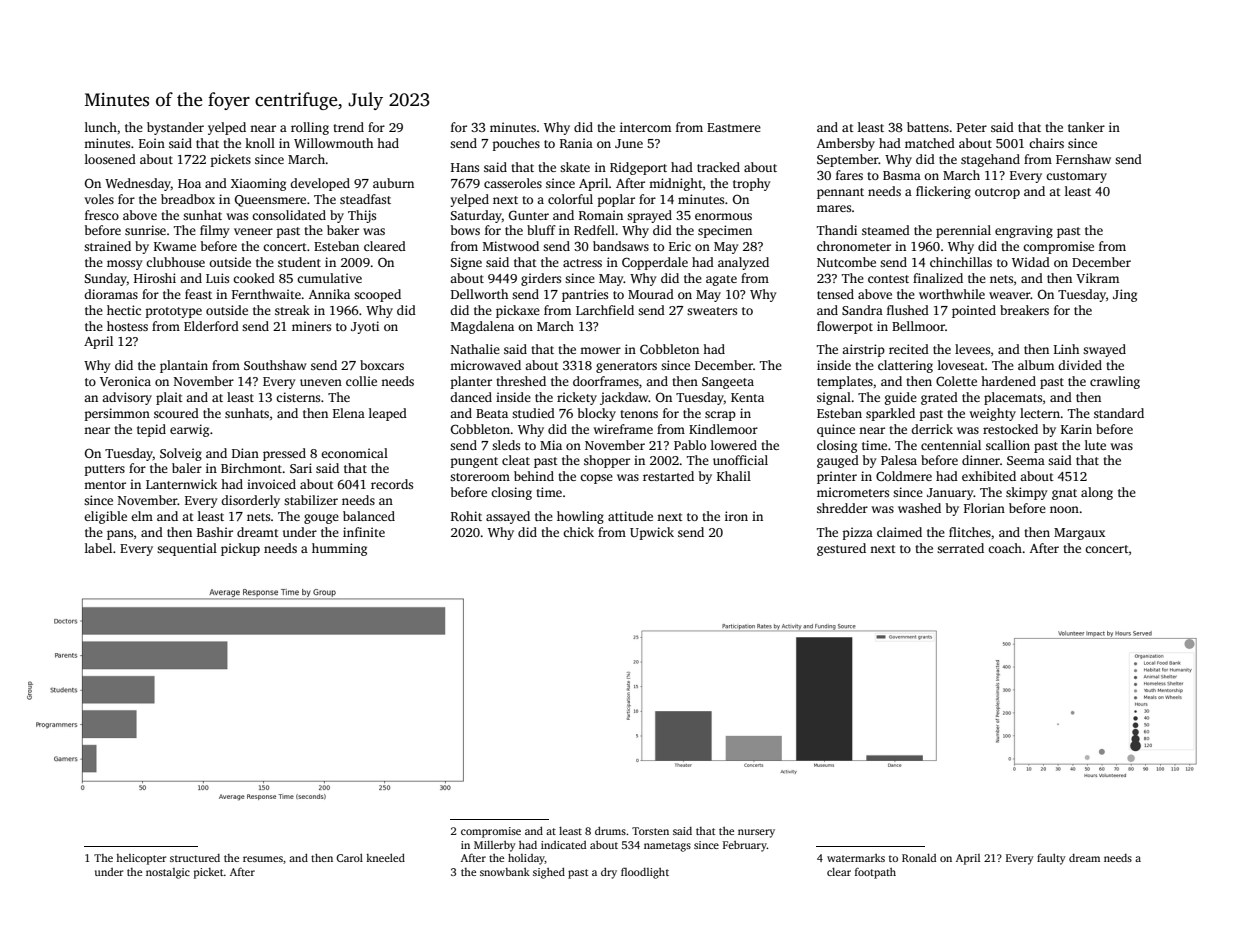  I want to click on resumes, so click(263, 859).
